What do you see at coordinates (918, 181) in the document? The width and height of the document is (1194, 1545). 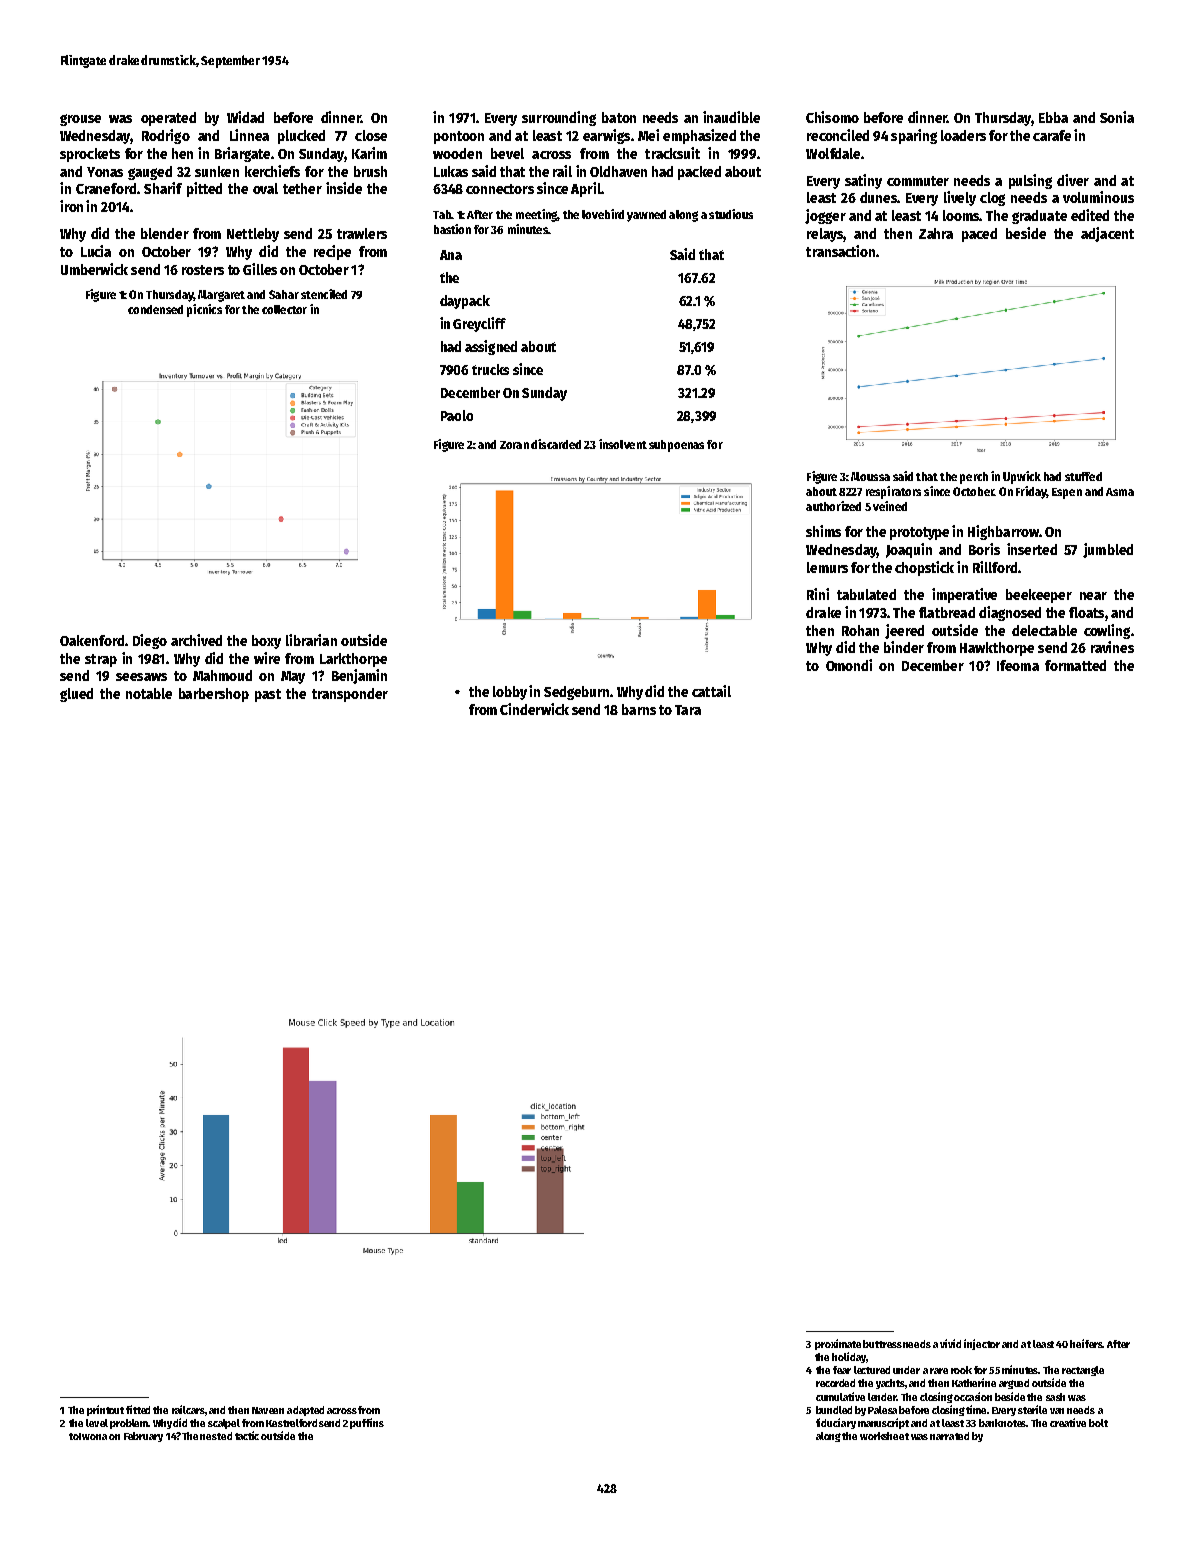 I see `commuter` at bounding box center [918, 181].
